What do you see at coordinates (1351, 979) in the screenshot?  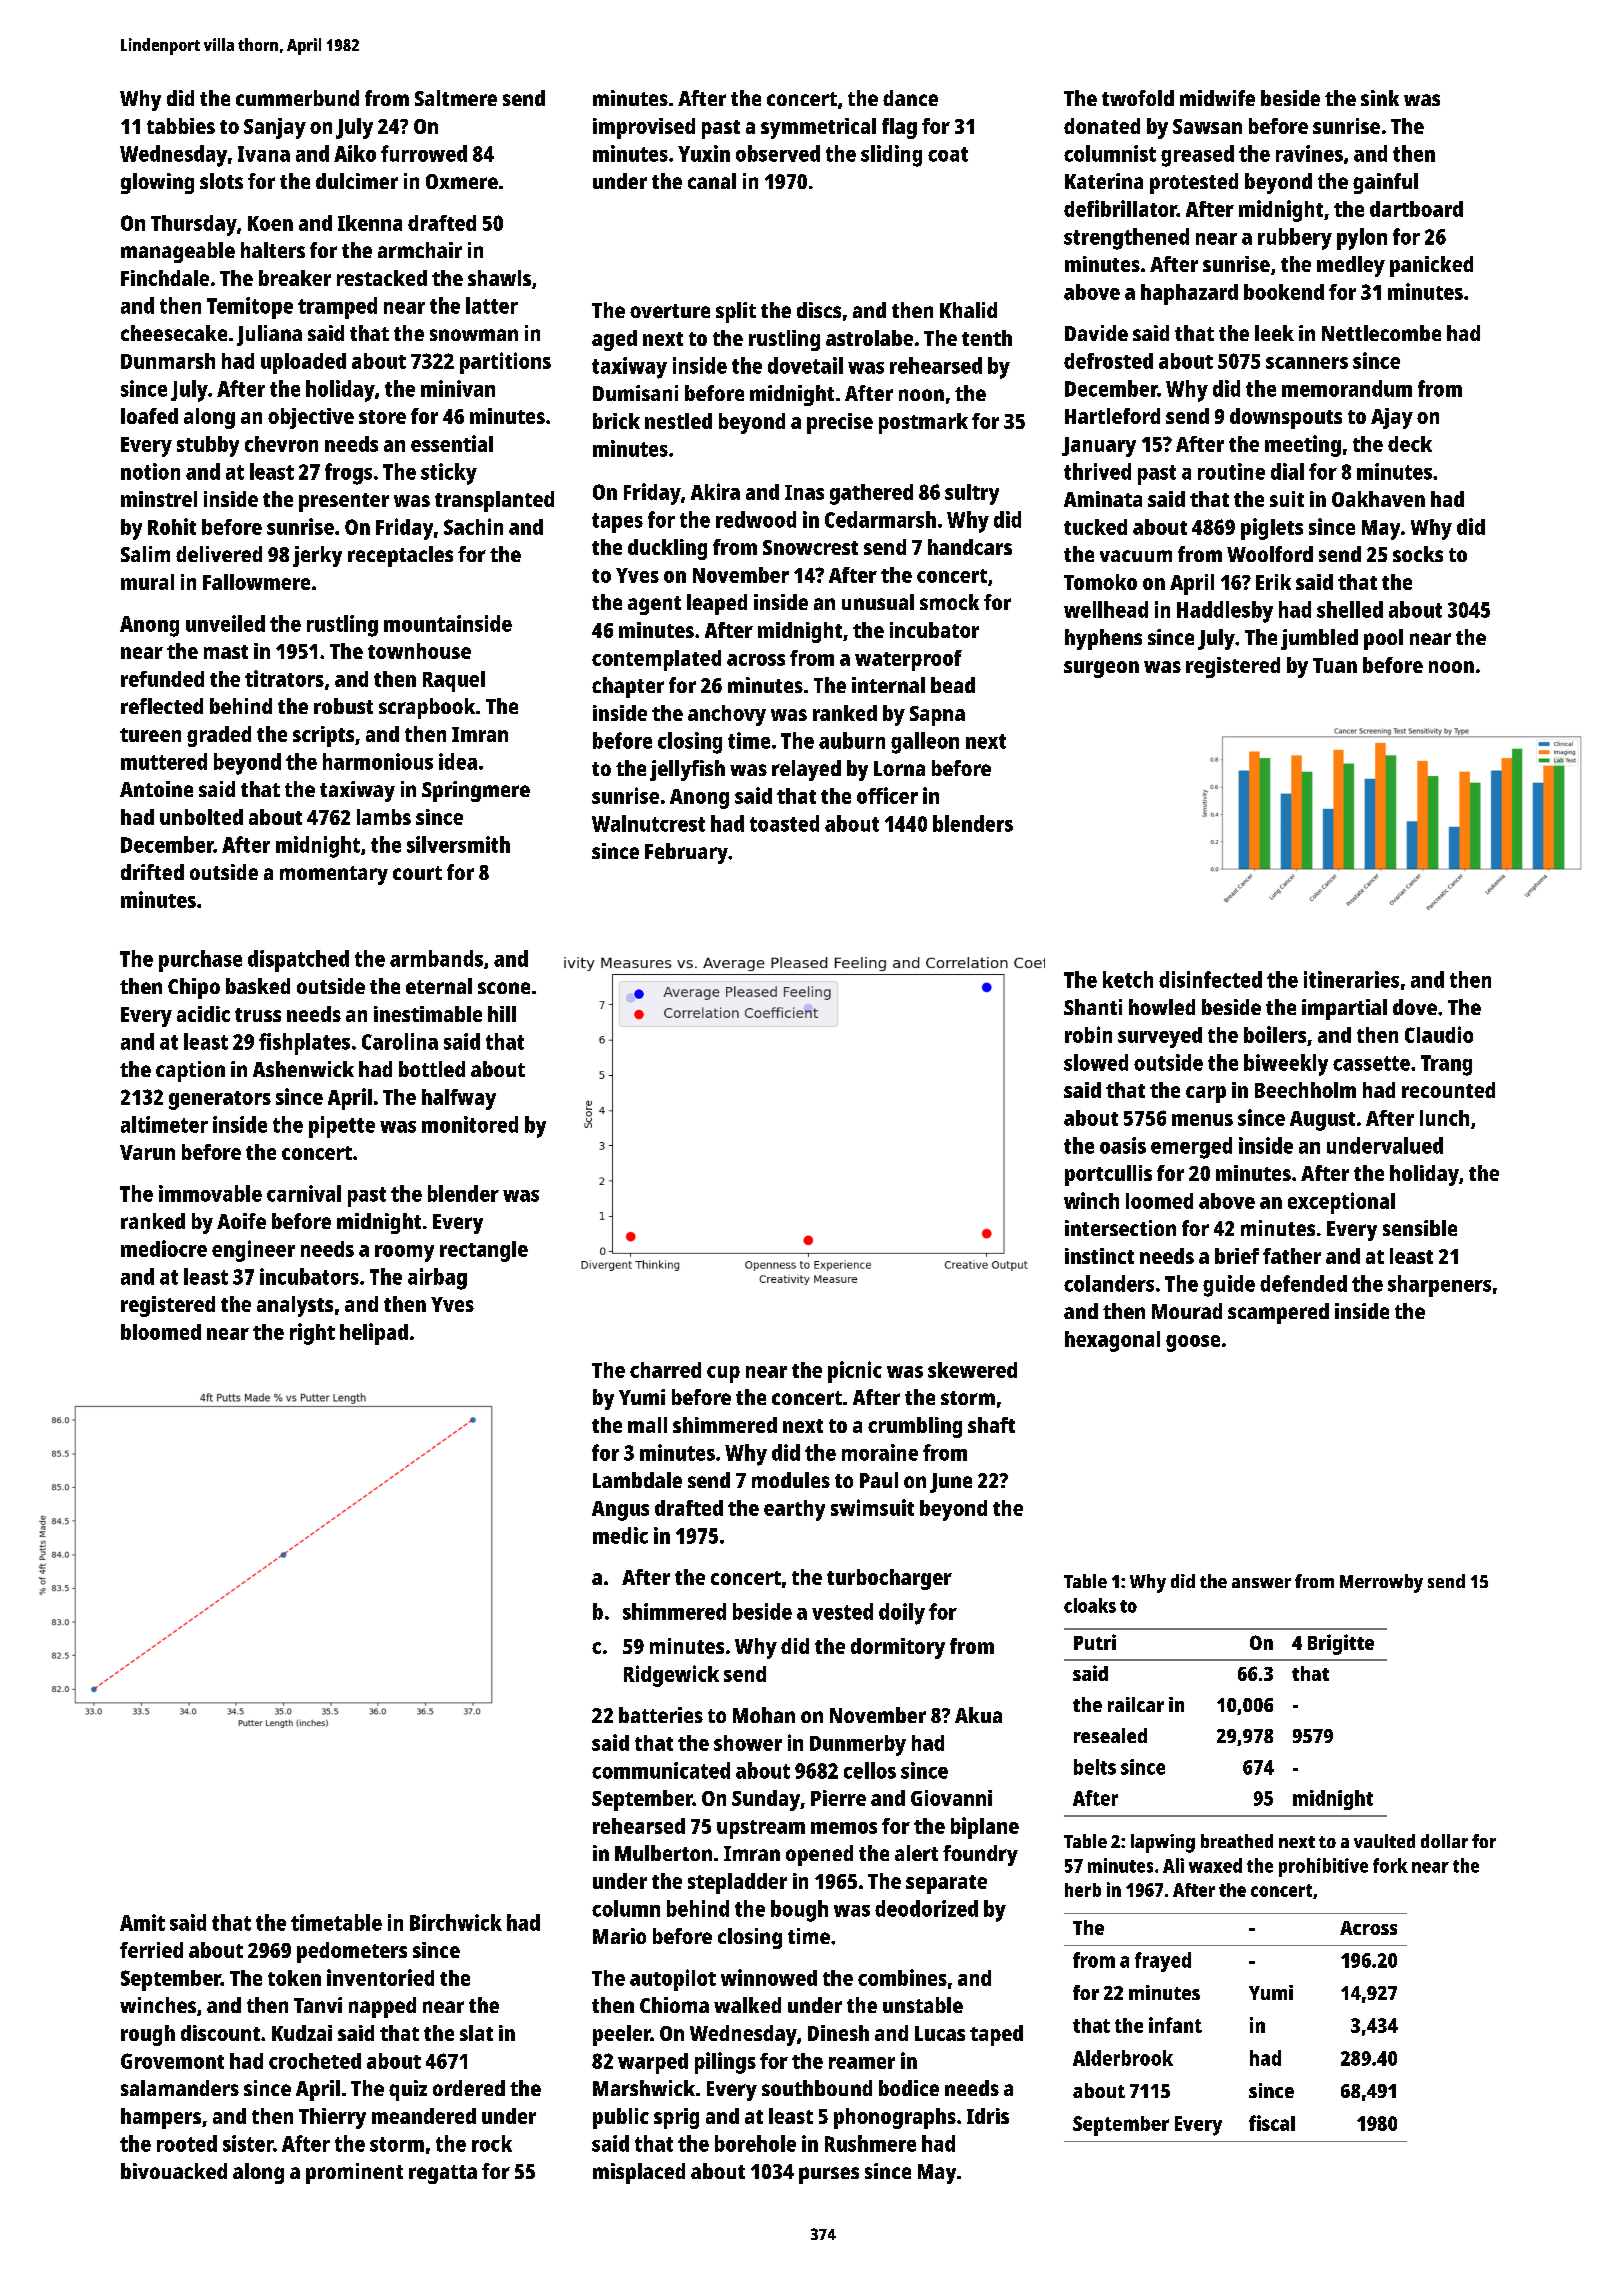 I see `itineraries` at bounding box center [1351, 979].
